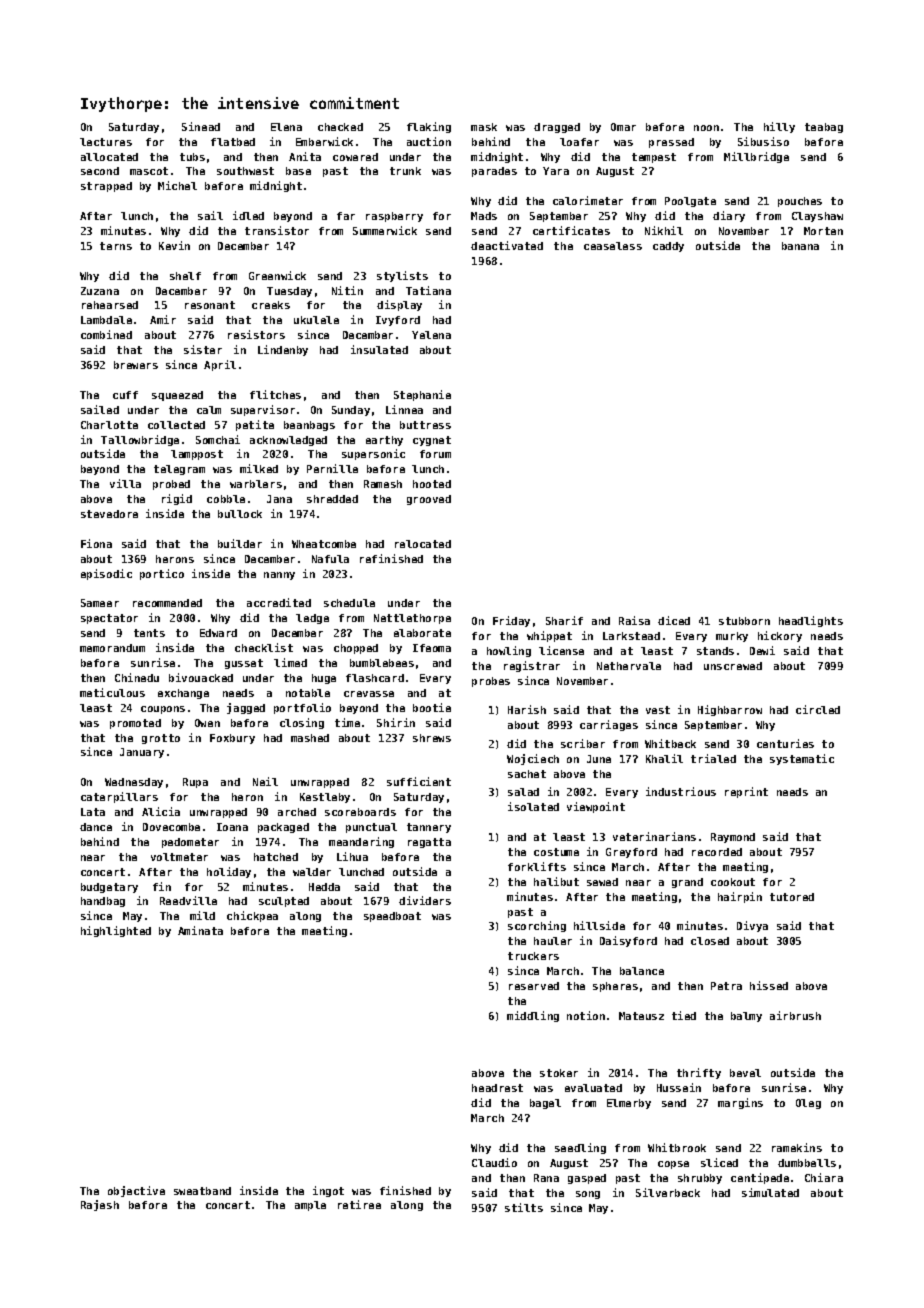 Image resolution: width=924 pixels, height=1308 pixels. What do you see at coordinates (100, 603) in the screenshot?
I see `Sameer` at bounding box center [100, 603].
